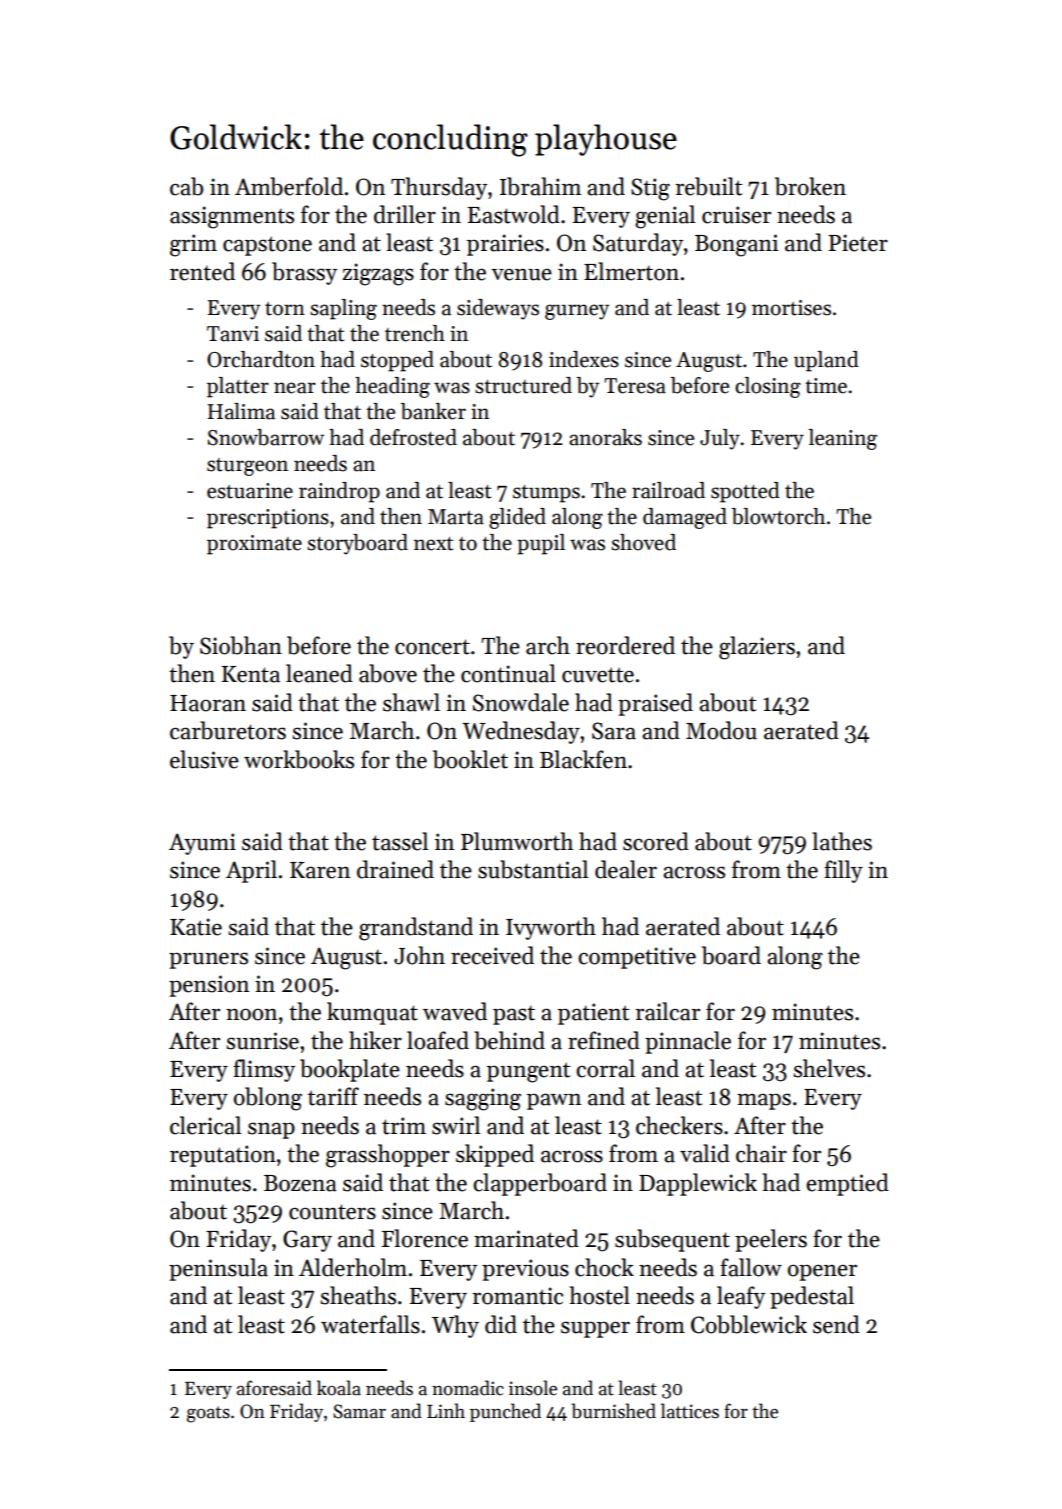 This document has height=1509, width=1062. What do you see at coordinates (425, 1238) in the document?
I see `Florence` at bounding box center [425, 1238].
